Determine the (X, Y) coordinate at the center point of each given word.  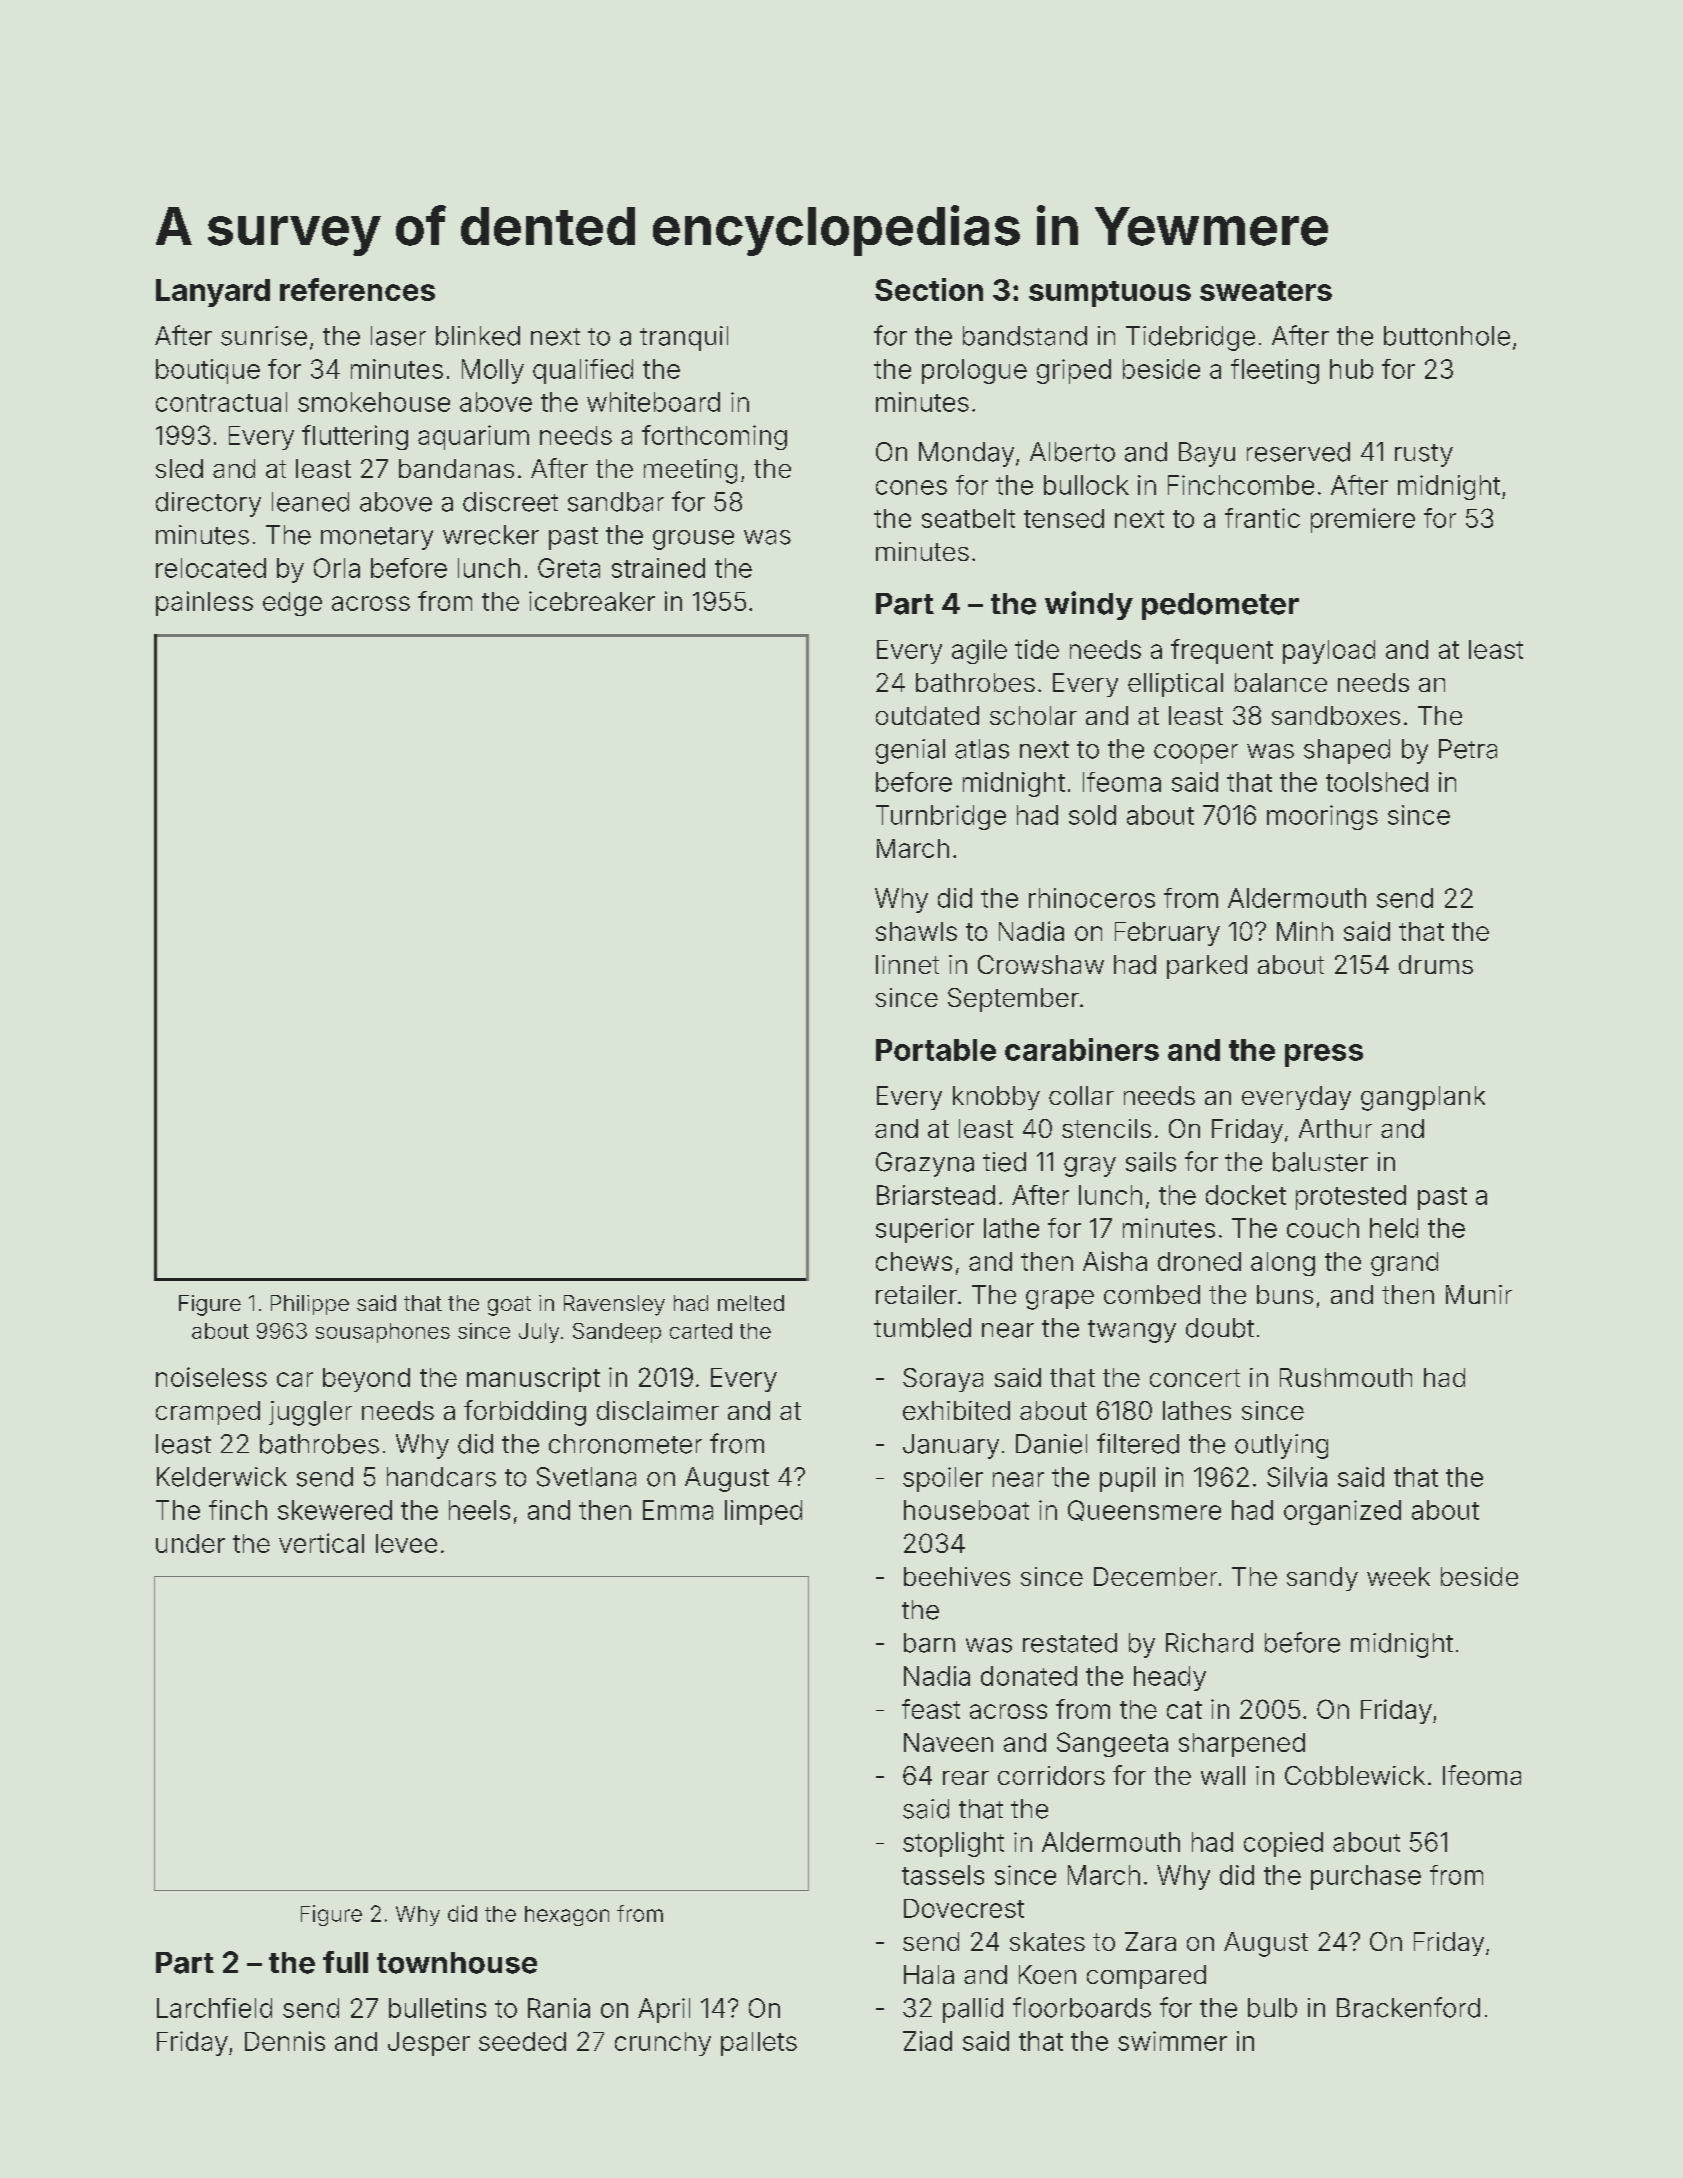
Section (929, 289)
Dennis (285, 2041)
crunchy (663, 2044)
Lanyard (213, 293)
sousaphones (383, 1333)
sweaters (1266, 291)
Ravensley (614, 1305)
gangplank (1423, 1098)
